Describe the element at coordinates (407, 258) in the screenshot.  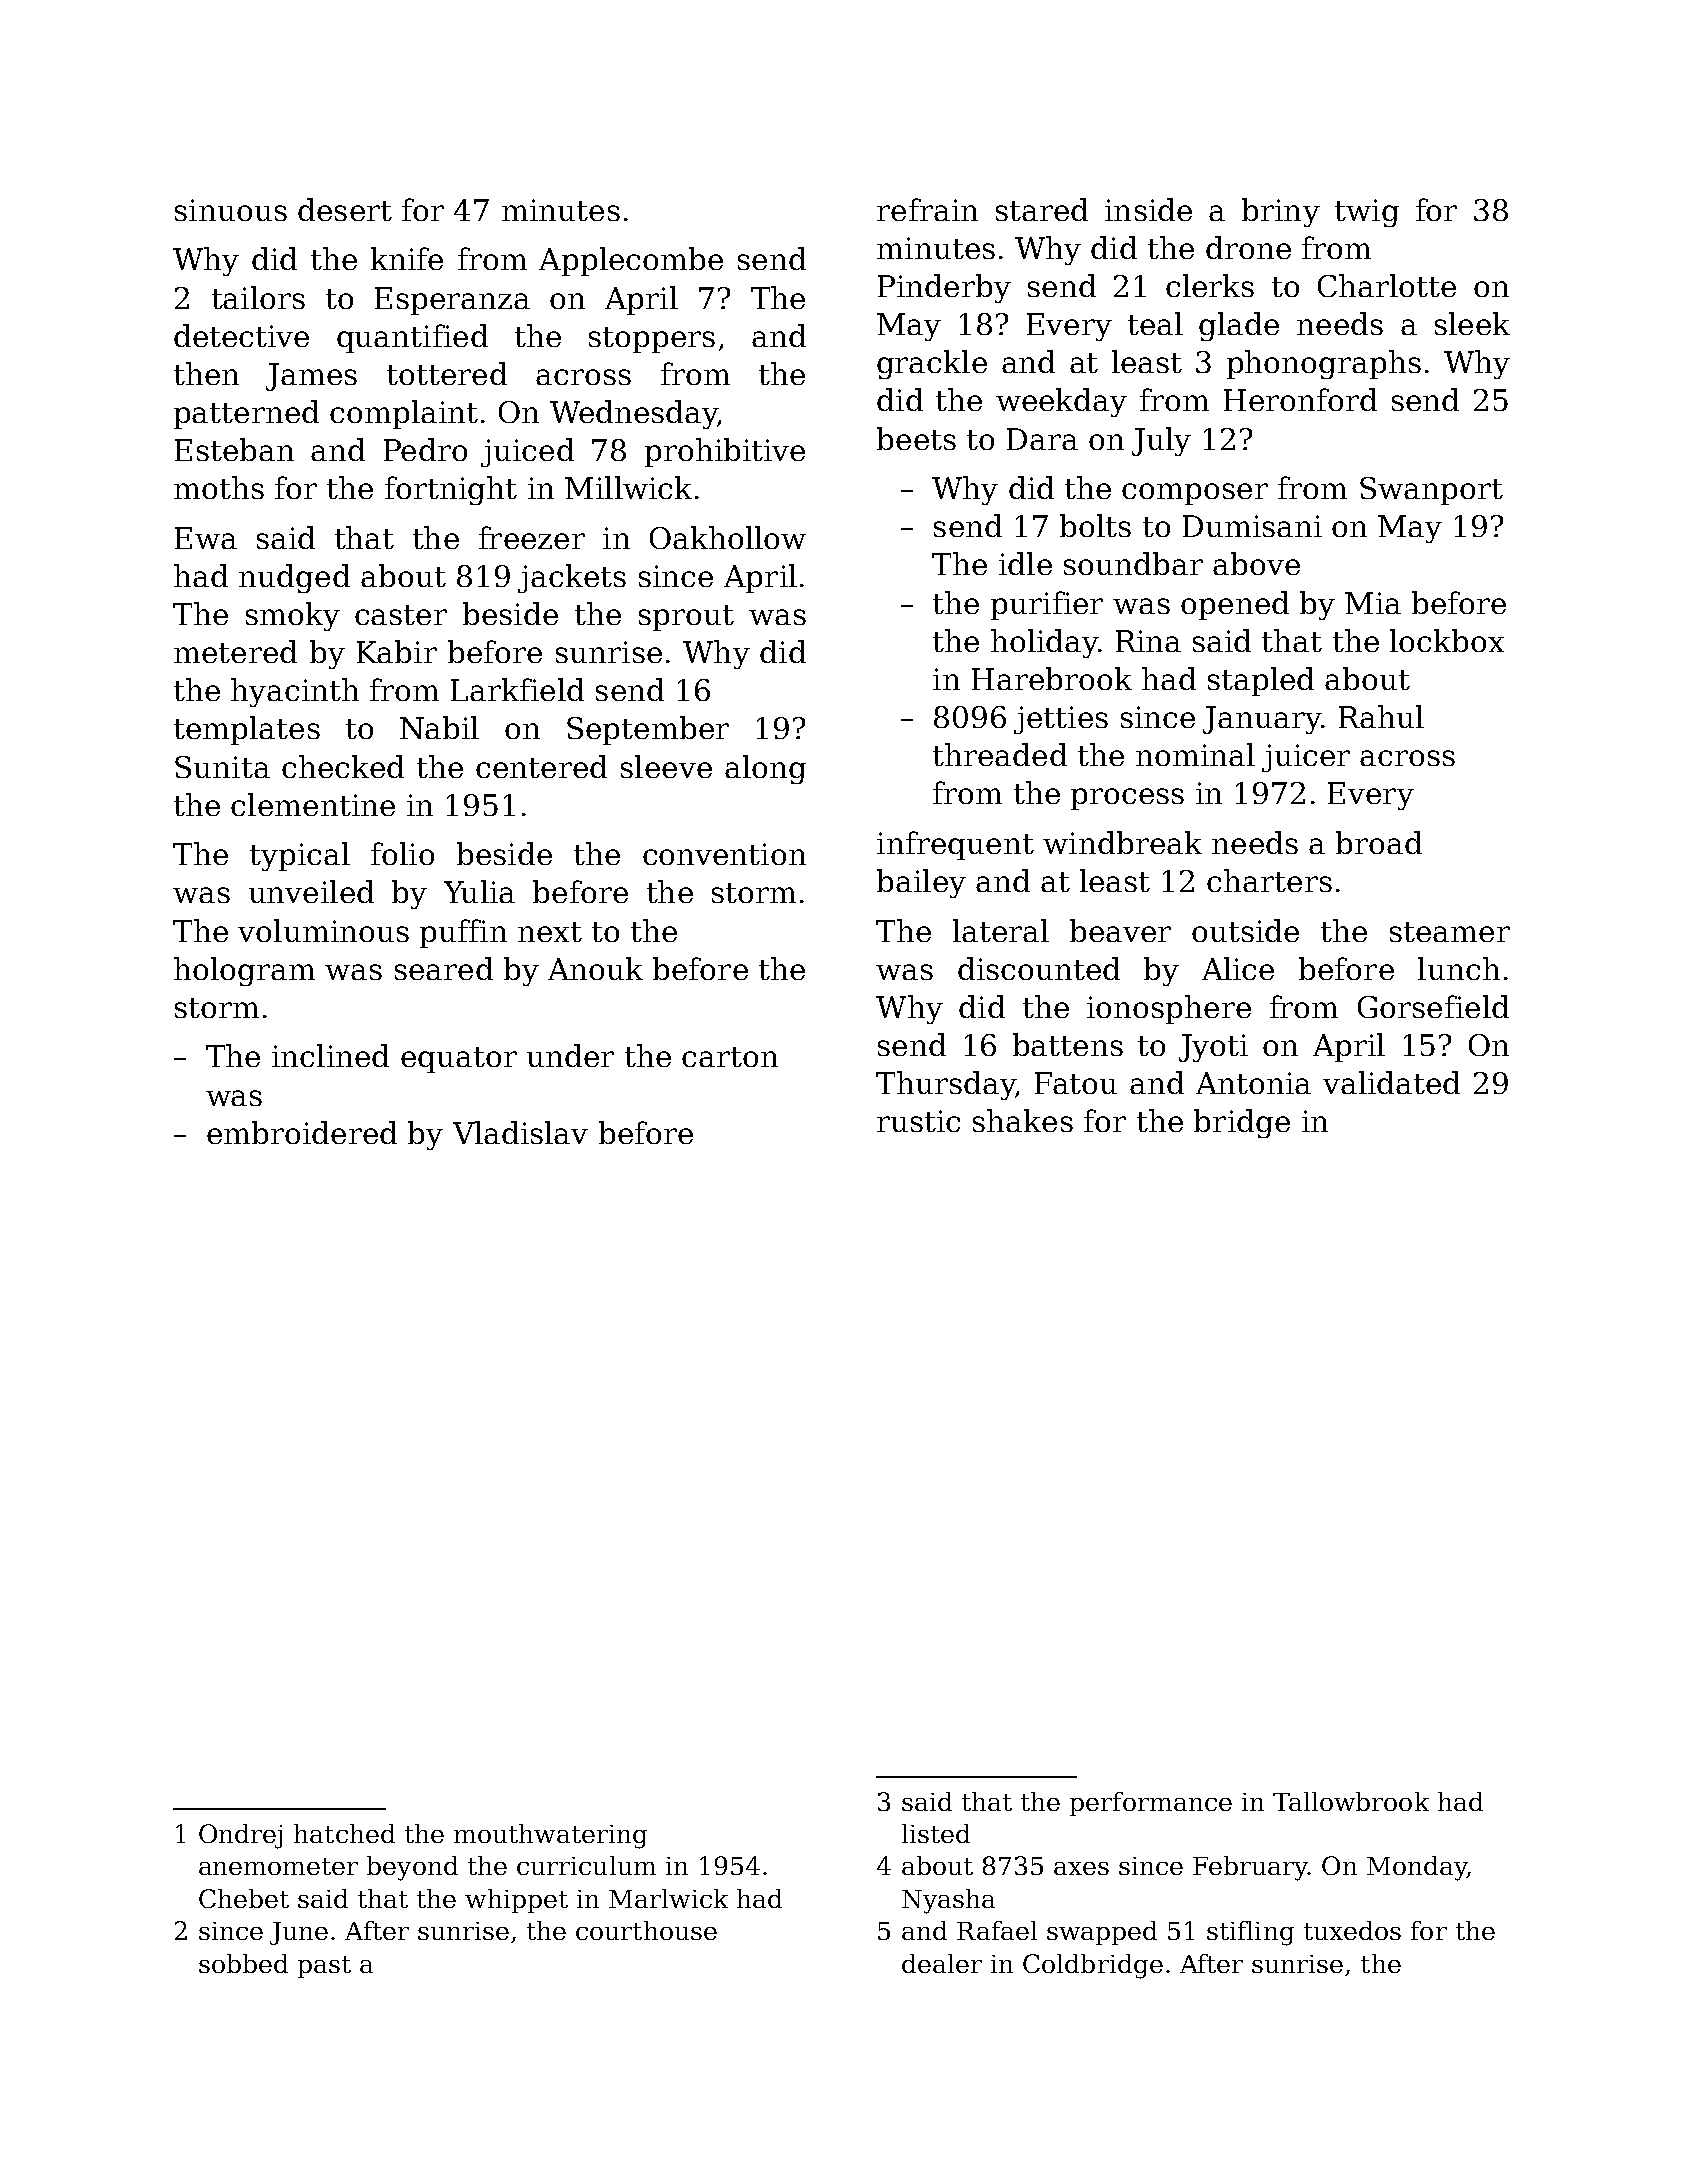
I see `knife` at that location.
